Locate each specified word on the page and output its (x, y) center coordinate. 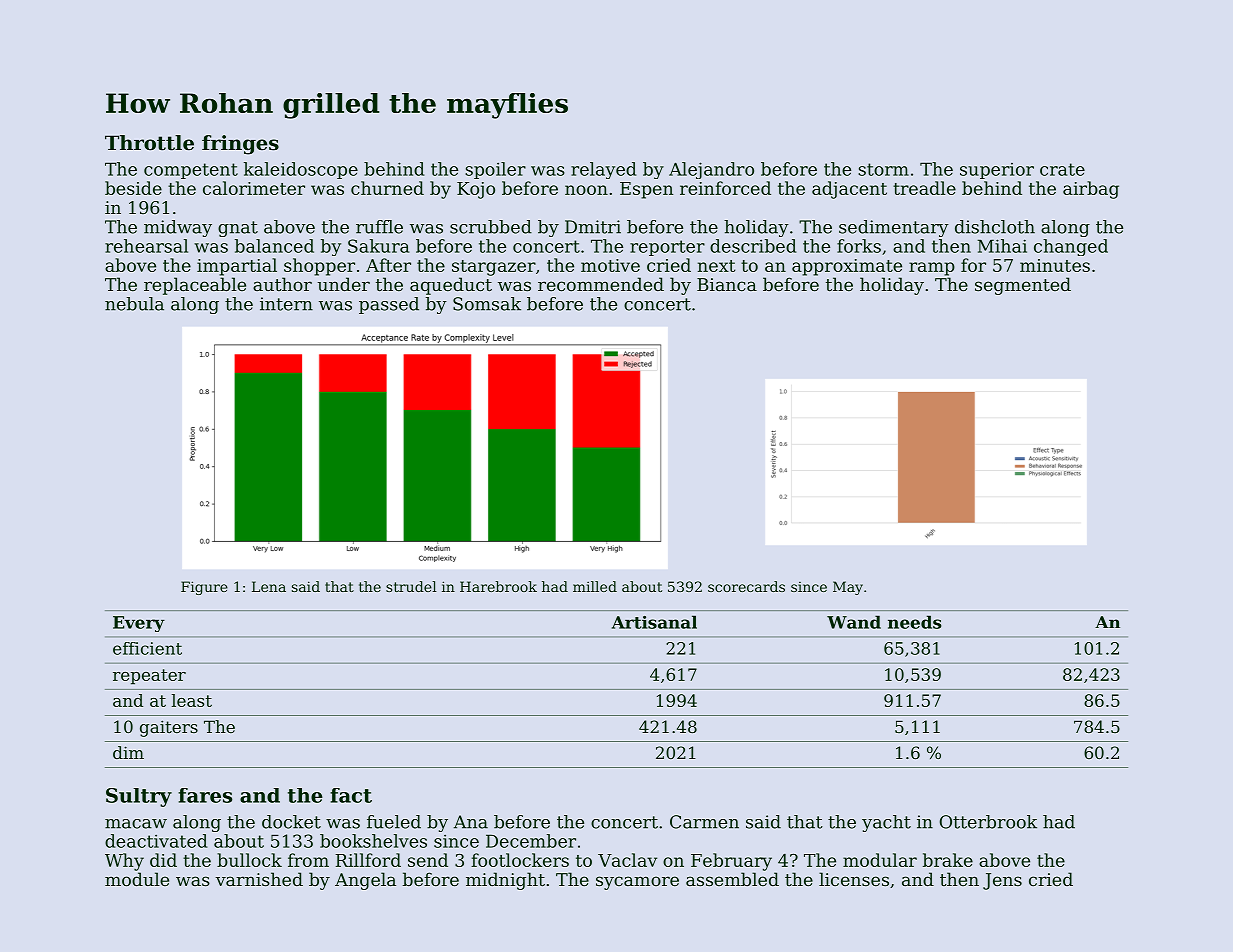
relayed (603, 170)
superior (997, 171)
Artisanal (654, 622)
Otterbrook (988, 822)
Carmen (704, 822)
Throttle (149, 143)
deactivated (156, 841)
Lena (269, 586)
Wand (854, 622)
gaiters (169, 728)
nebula (134, 304)
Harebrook (498, 586)
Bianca (727, 284)
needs (914, 622)
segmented (1023, 286)
